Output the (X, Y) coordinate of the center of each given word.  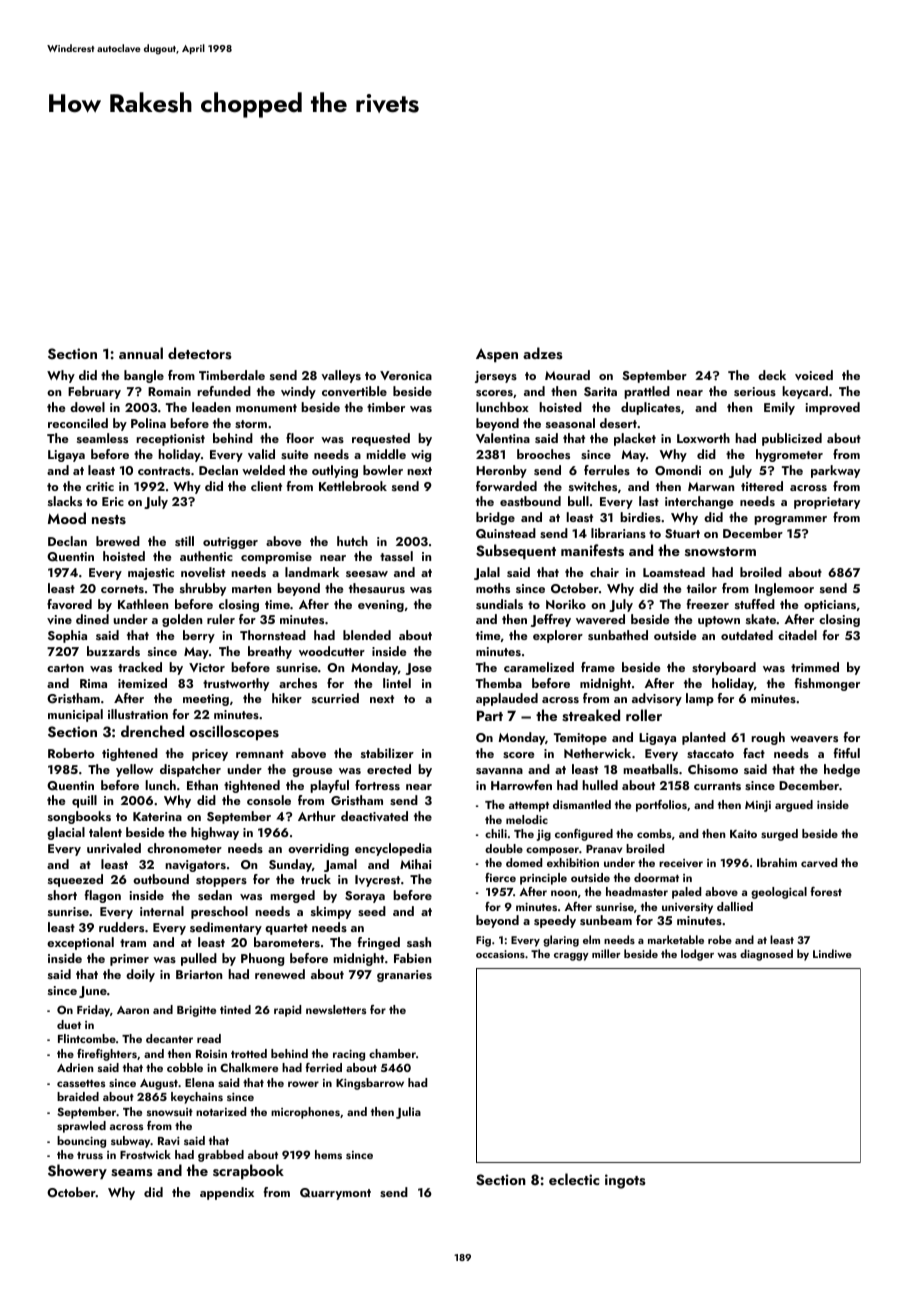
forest (826, 891)
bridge (495, 518)
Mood (67, 518)
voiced (814, 375)
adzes (543, 353)
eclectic (574, 1179)
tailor (702, 588)
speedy (555, 921)
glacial (66, 833)
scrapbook (248, 1171)
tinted (235, 1009)
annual (141, 353)
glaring (561, 941)
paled (686, 893)
